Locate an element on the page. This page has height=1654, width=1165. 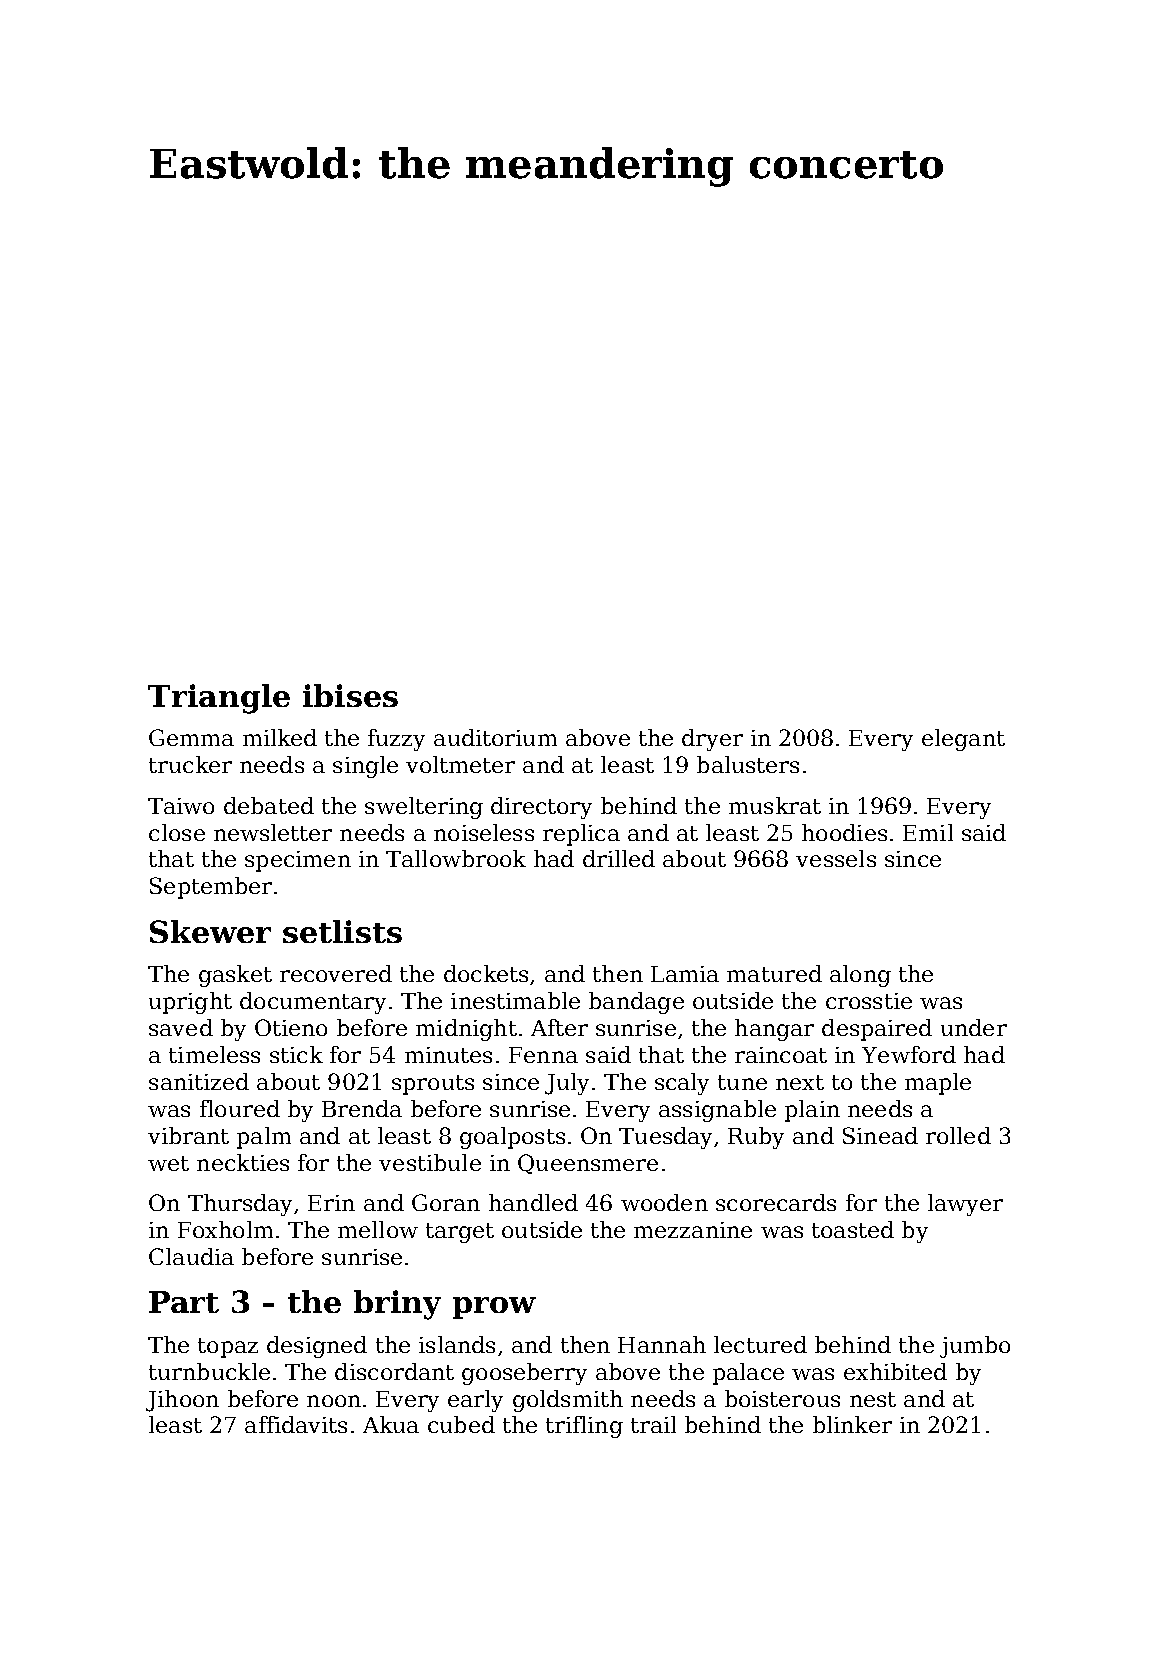
dryer is located at coordinates (712, 740).
